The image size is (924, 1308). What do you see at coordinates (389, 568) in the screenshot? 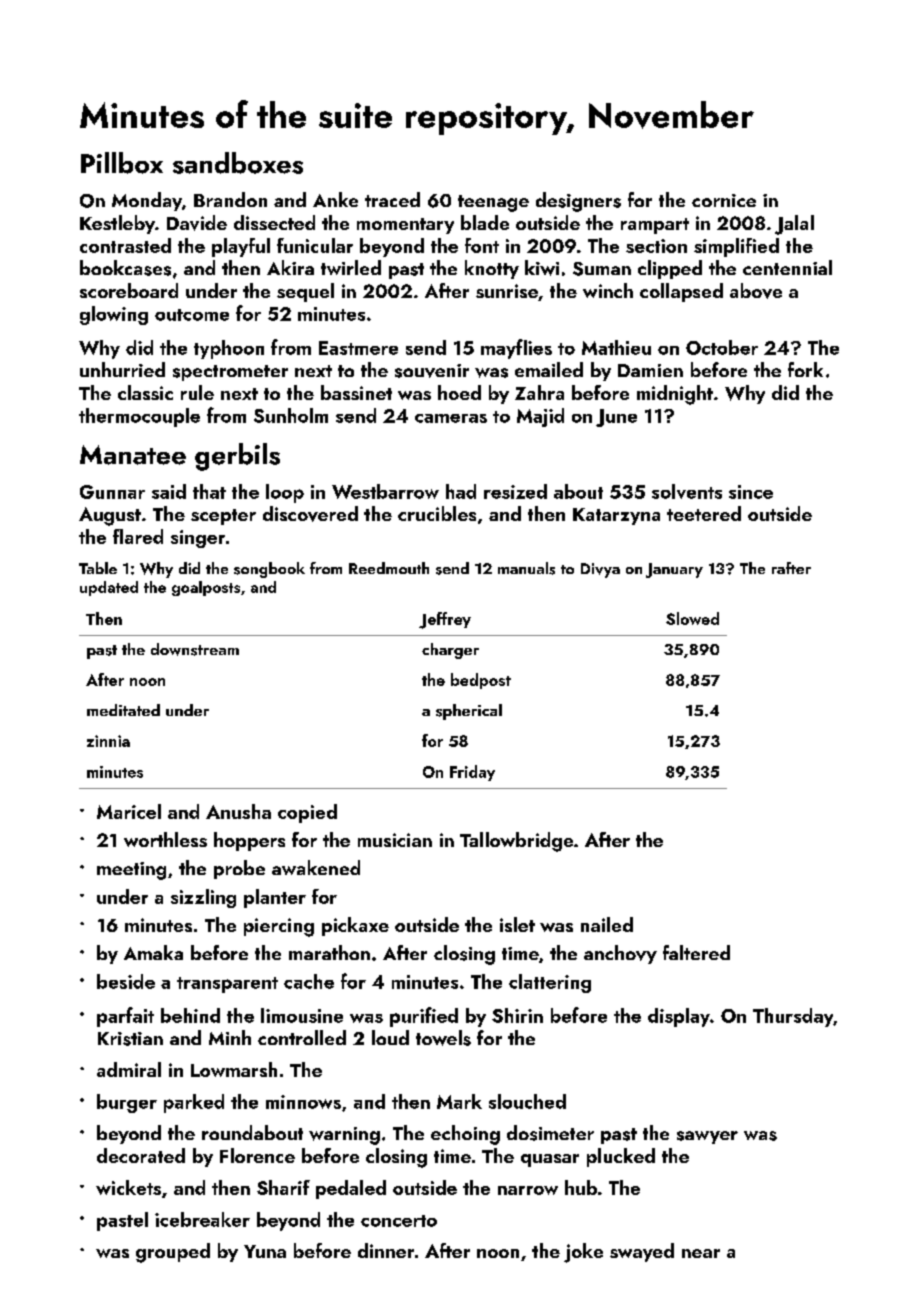
I see `Reedmouth` at bounding box center [389, 568].
